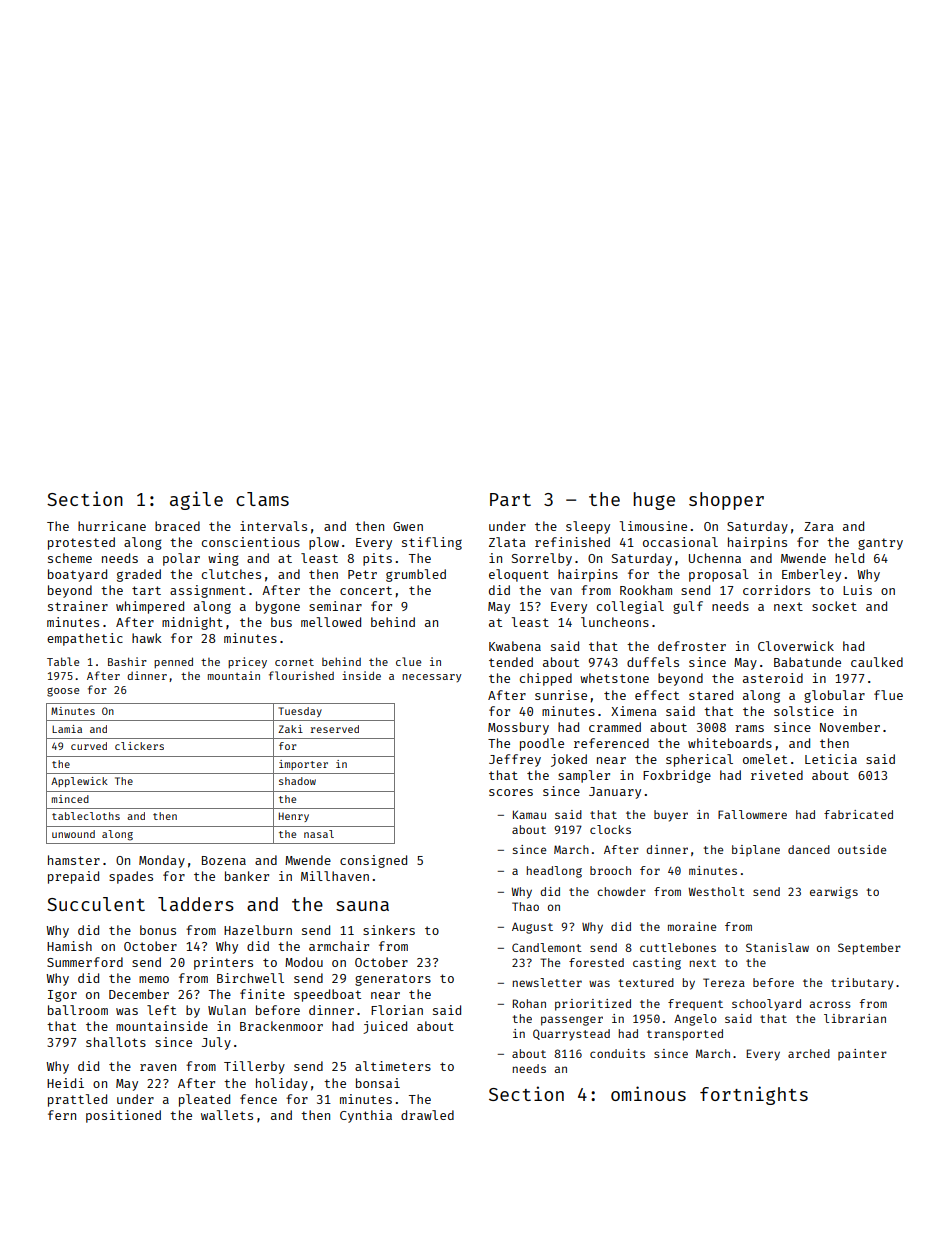 The height and width of the screenshot is (1233, 952). What do you see at coordinates (776, 590) in the screenshot?
I see `corridors` at bounding box center [776, 590].
